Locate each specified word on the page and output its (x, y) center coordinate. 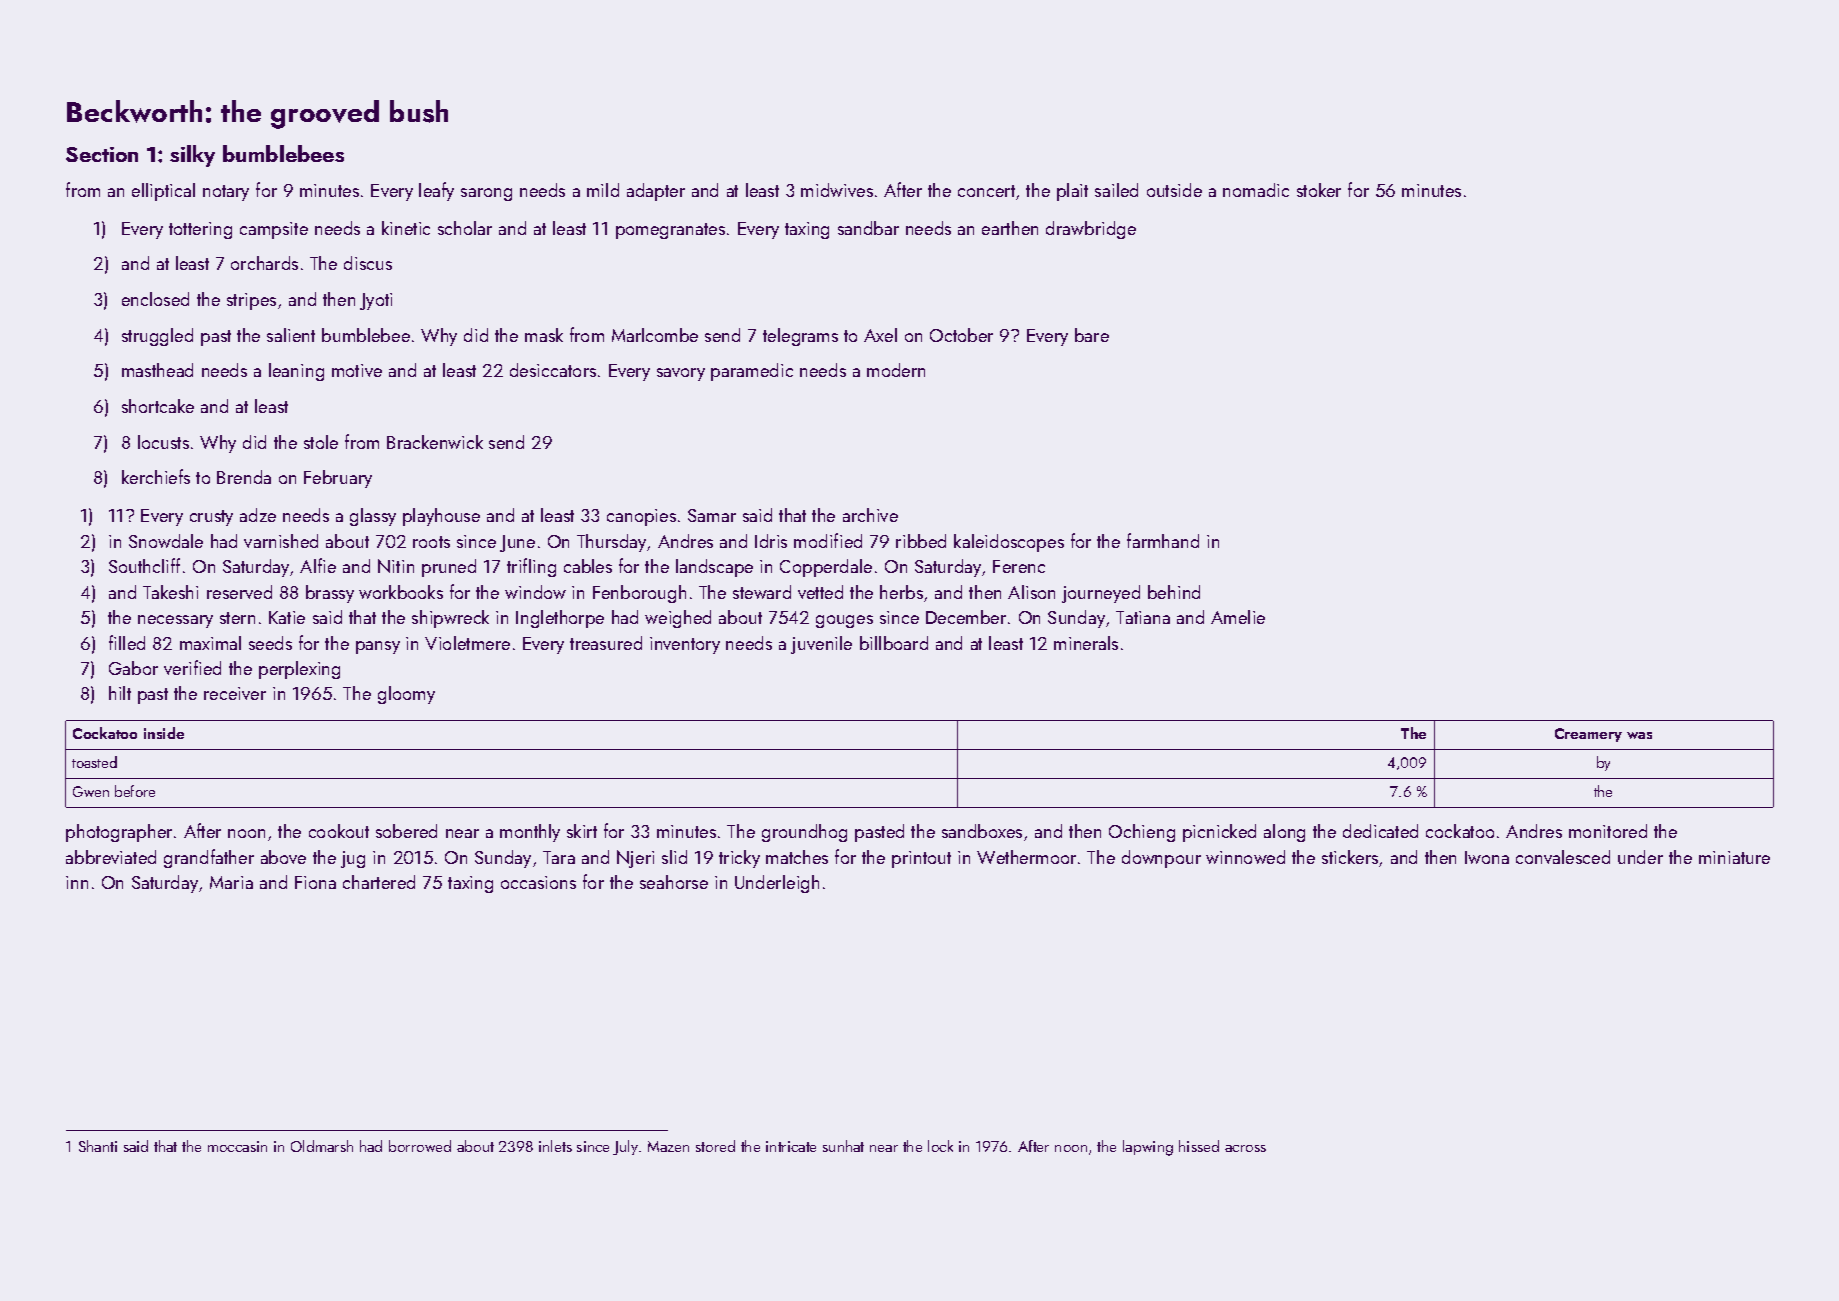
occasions (538, 882)
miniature (1734, 857)
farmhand (1163, 540)
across (1245, 1148)
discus (368, 263)
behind (1174, 592)
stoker (1319, 190)
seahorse (674, 882)
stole (321, 442)
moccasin (237, 1146)
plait (1072, 192)
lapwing (1148, 1148)
